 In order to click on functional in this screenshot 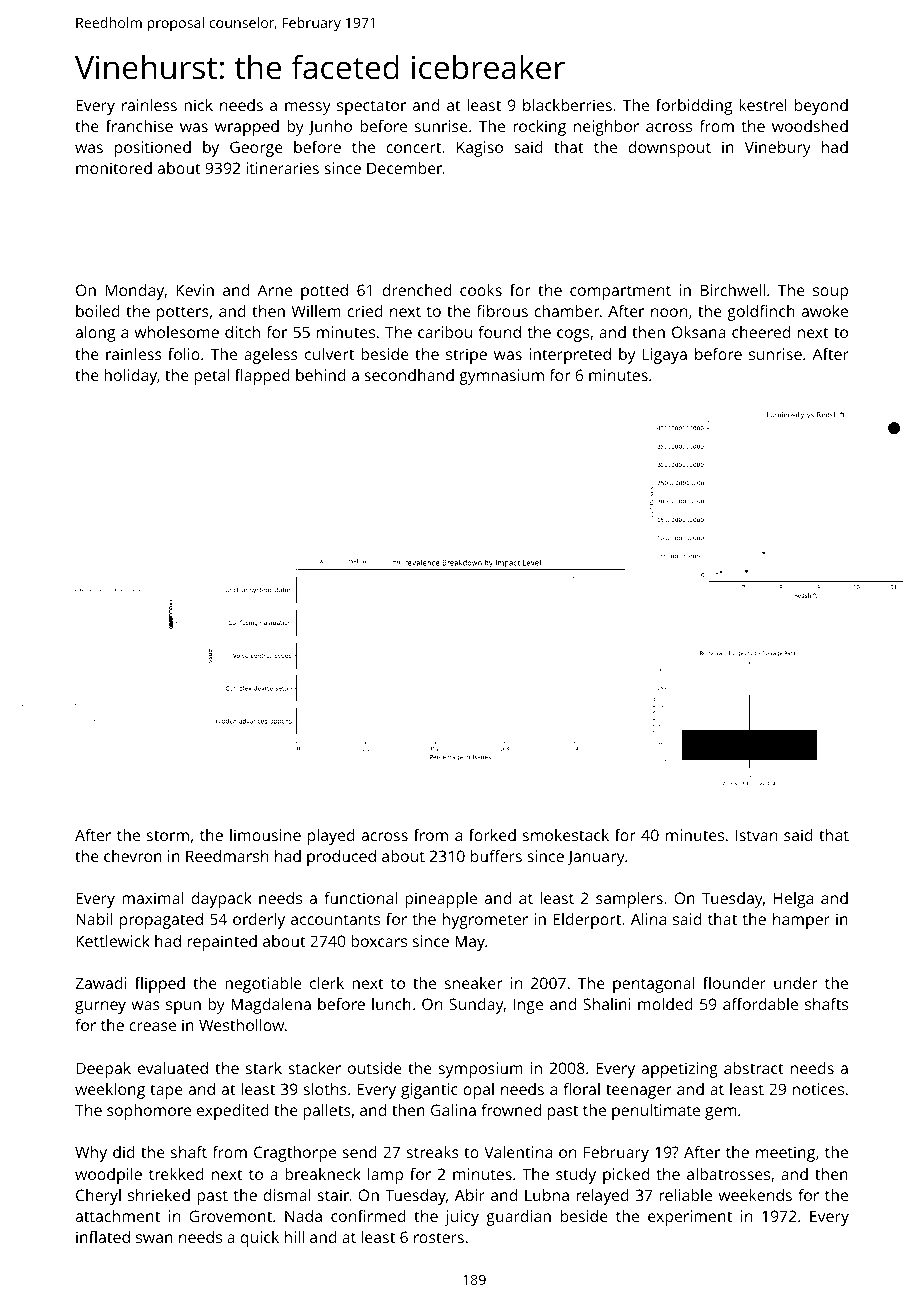, I will do `click(360, 898)`.
